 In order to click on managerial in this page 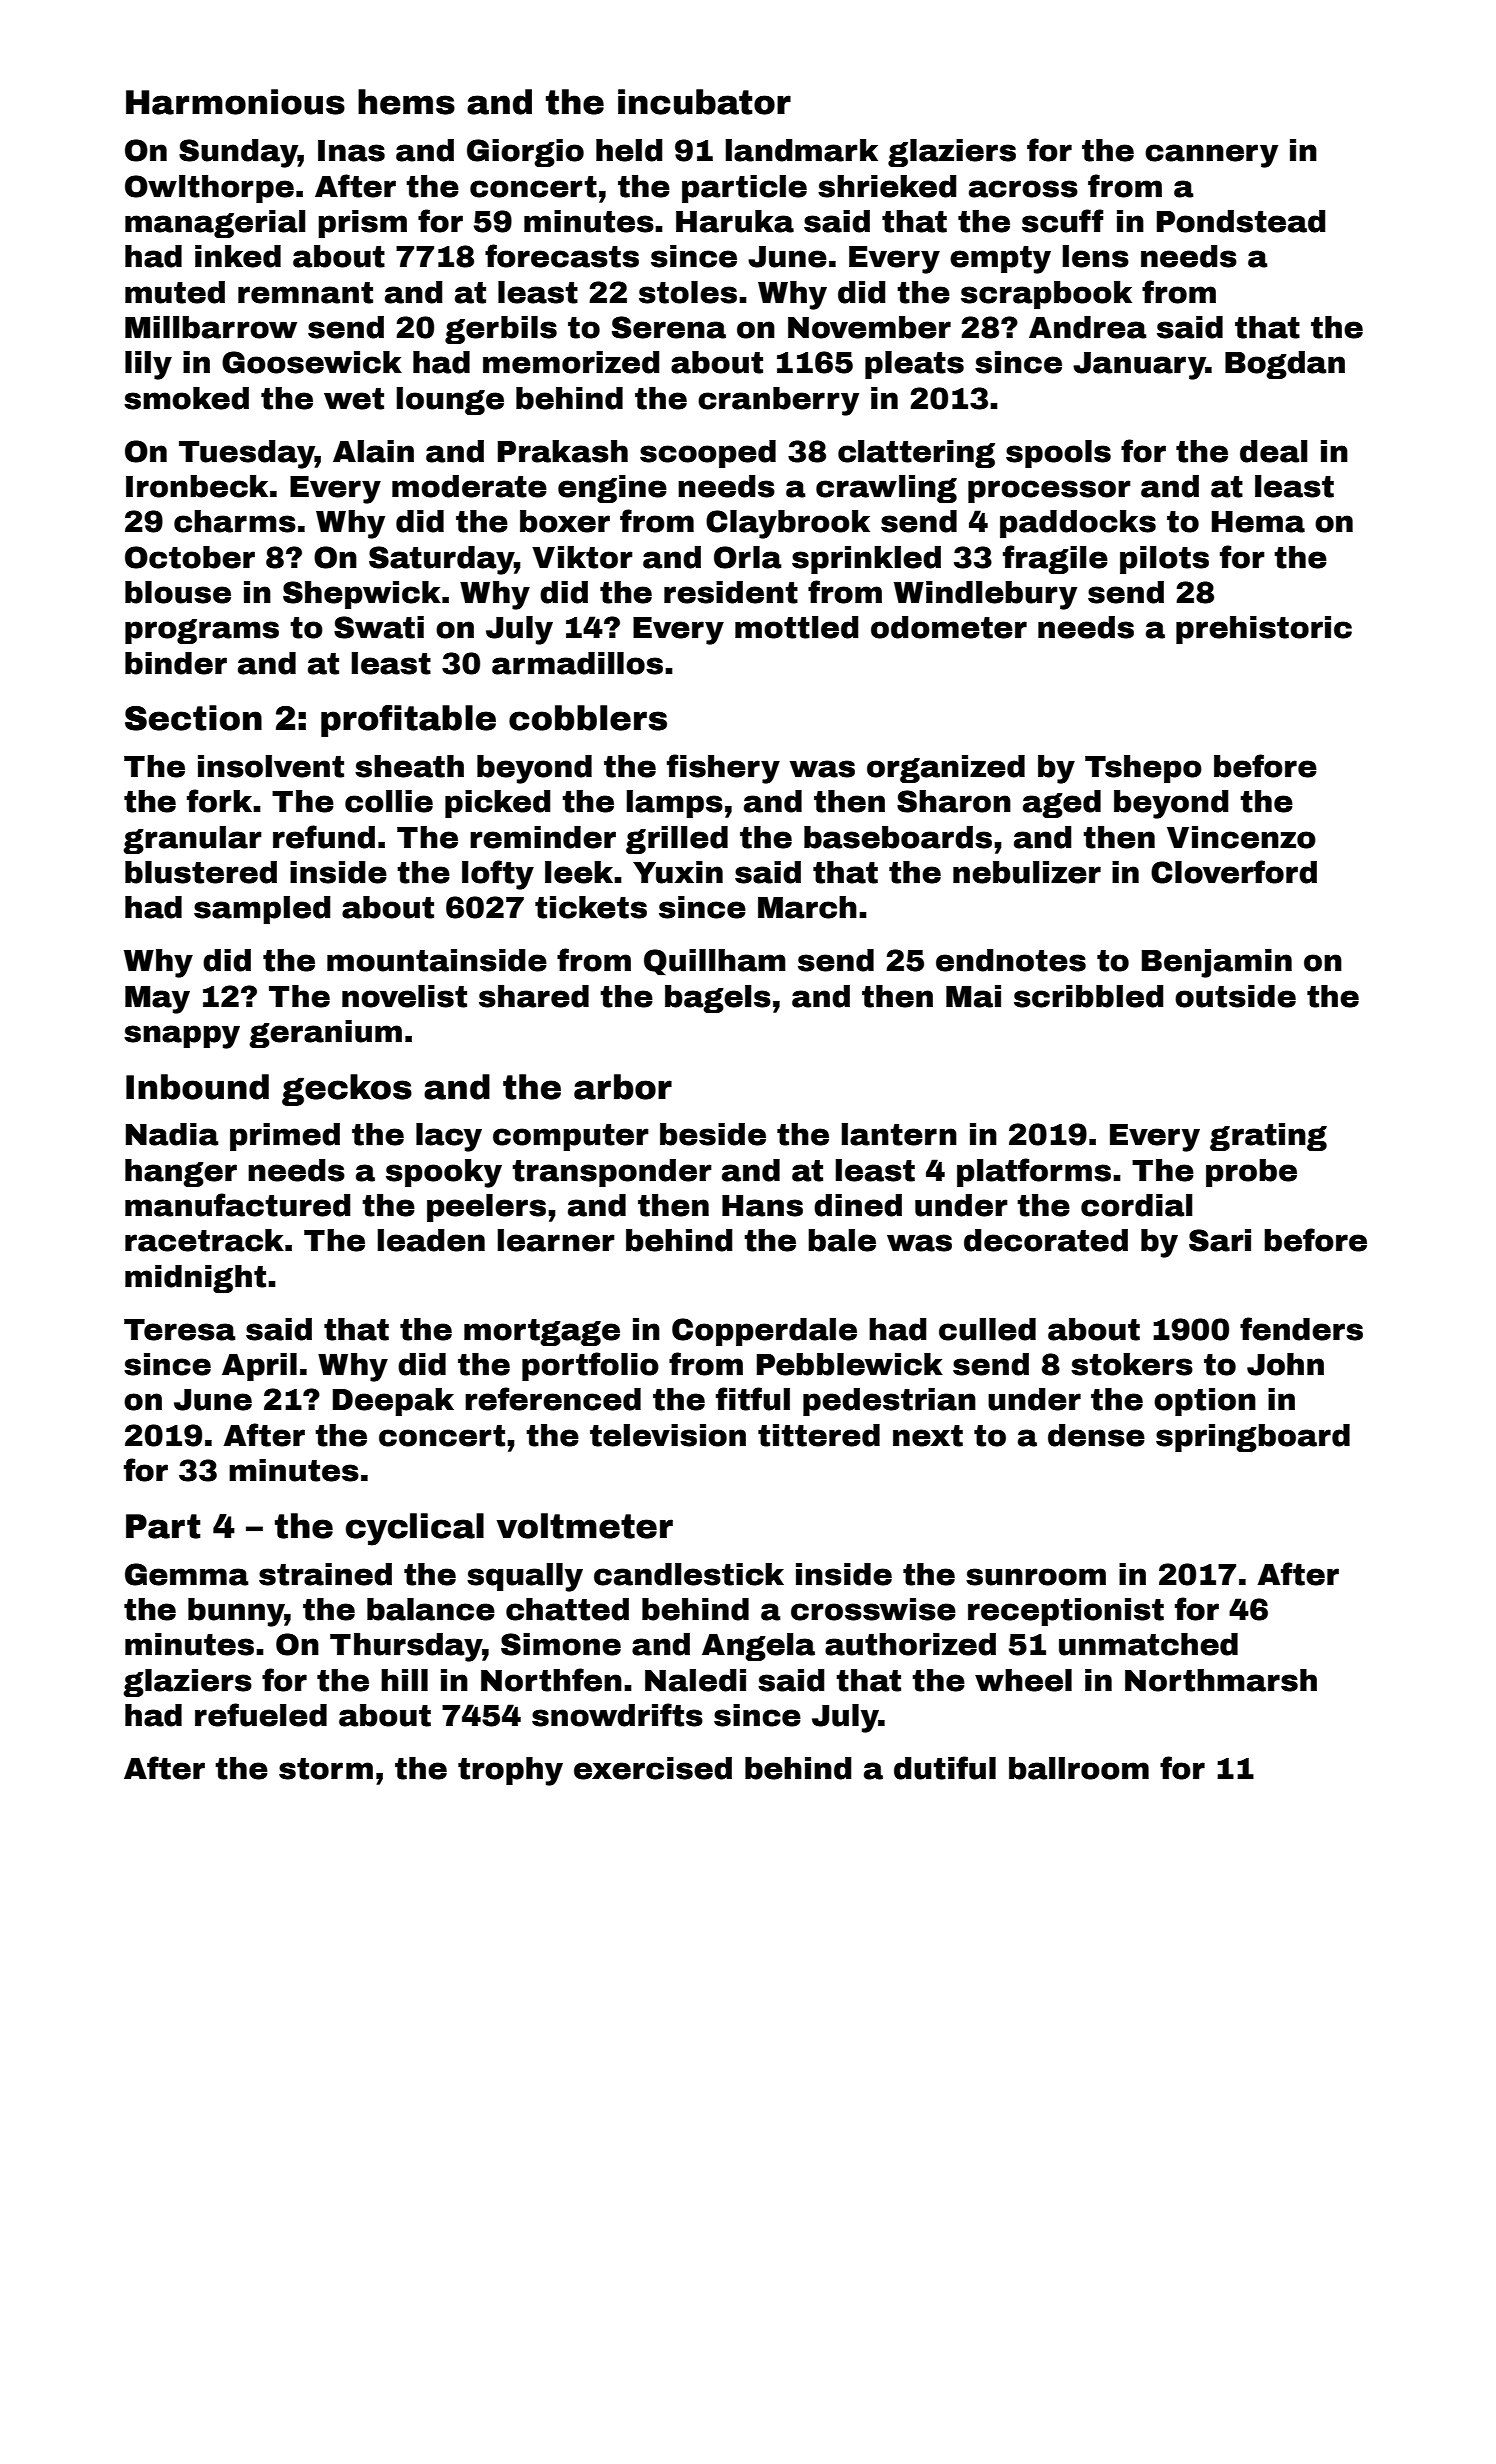, I will do `click(215, 224)`.
